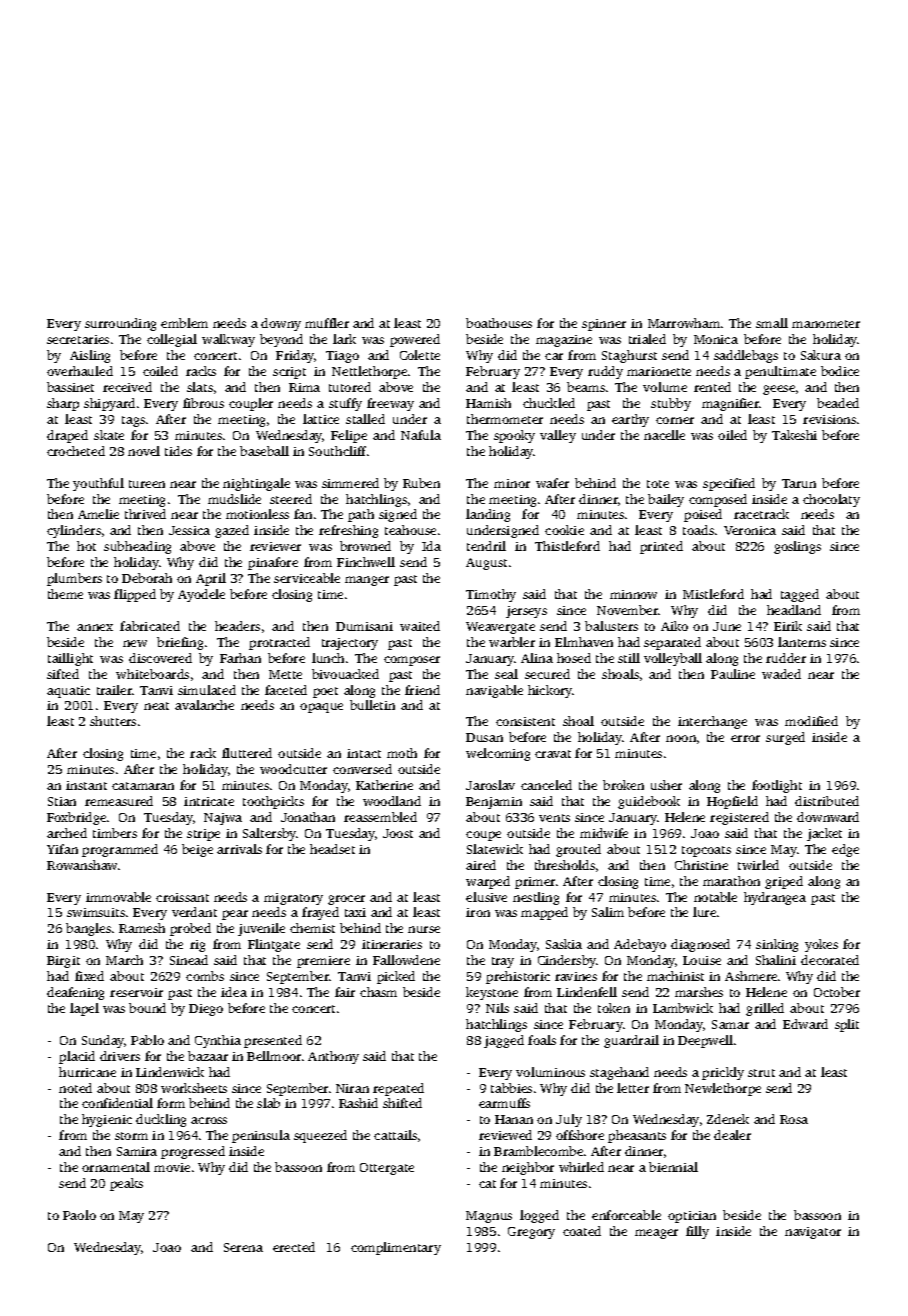 The height and width of the image is (1316, 908). Describe the element at coordinates (120, 850) in the image. I see `programmed` at that location.
